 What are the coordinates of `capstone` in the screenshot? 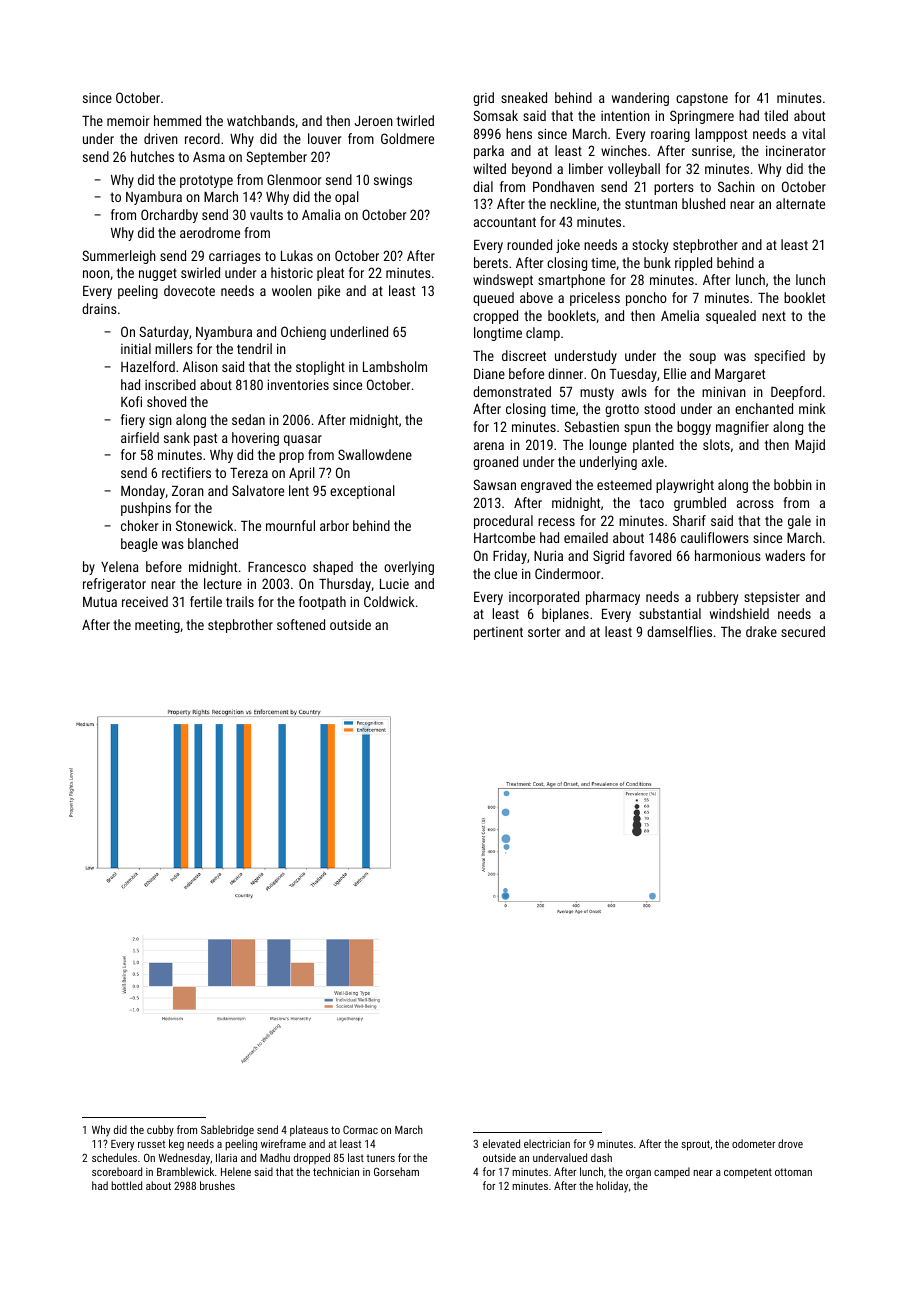 It's located at (702, 99).
